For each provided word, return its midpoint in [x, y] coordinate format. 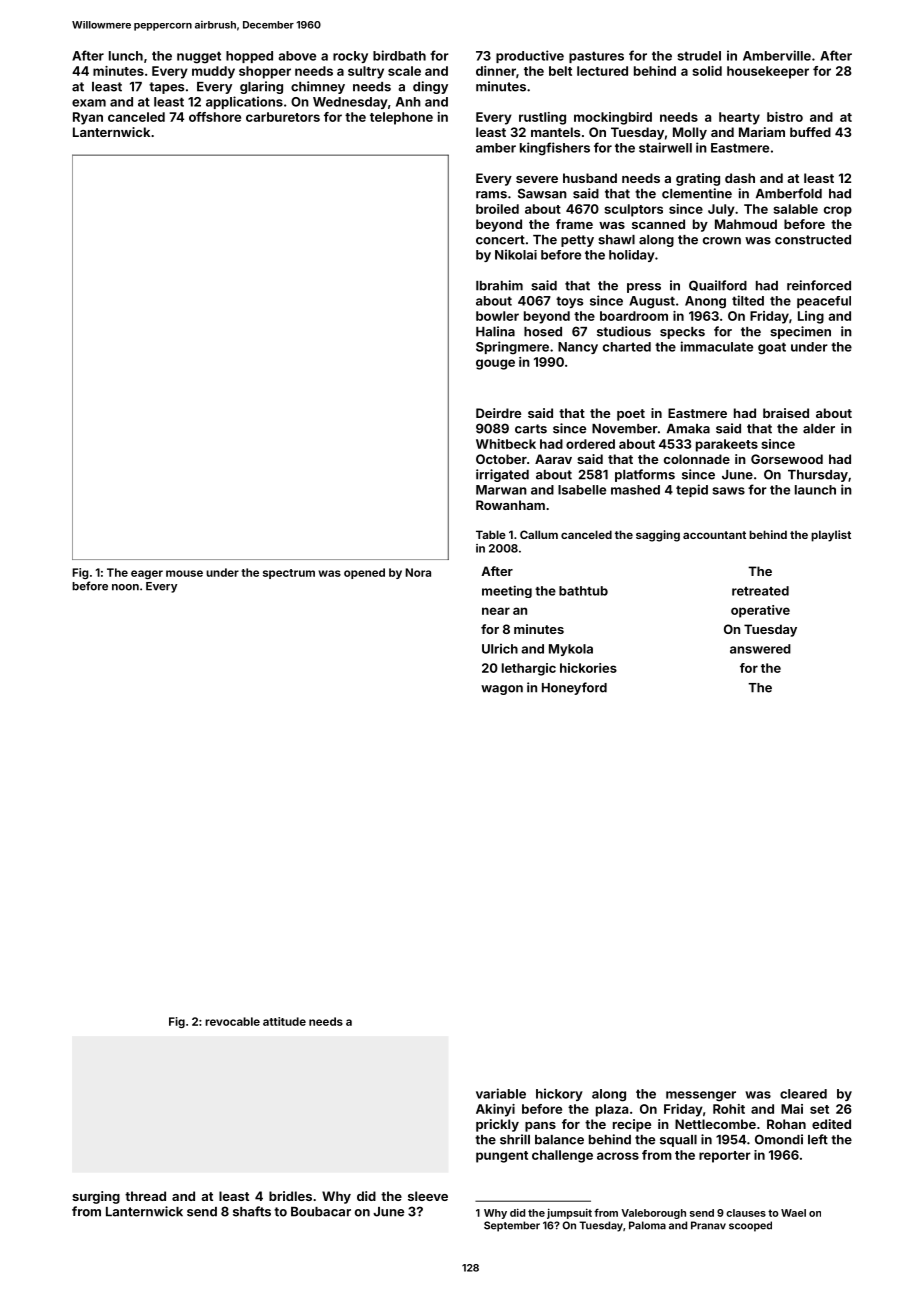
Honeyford [574, 688]
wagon [502, 690]
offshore [215, 117]
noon [125, 587]
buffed [810, 132]
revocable [232, 1021]
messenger [701, 1096]
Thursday [818, 476]
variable [501, 1093]
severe [537, 179]
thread [145, 1196]
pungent [502, 1157]
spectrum [289, 574]
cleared [803, 1094]
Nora [418, 572]
